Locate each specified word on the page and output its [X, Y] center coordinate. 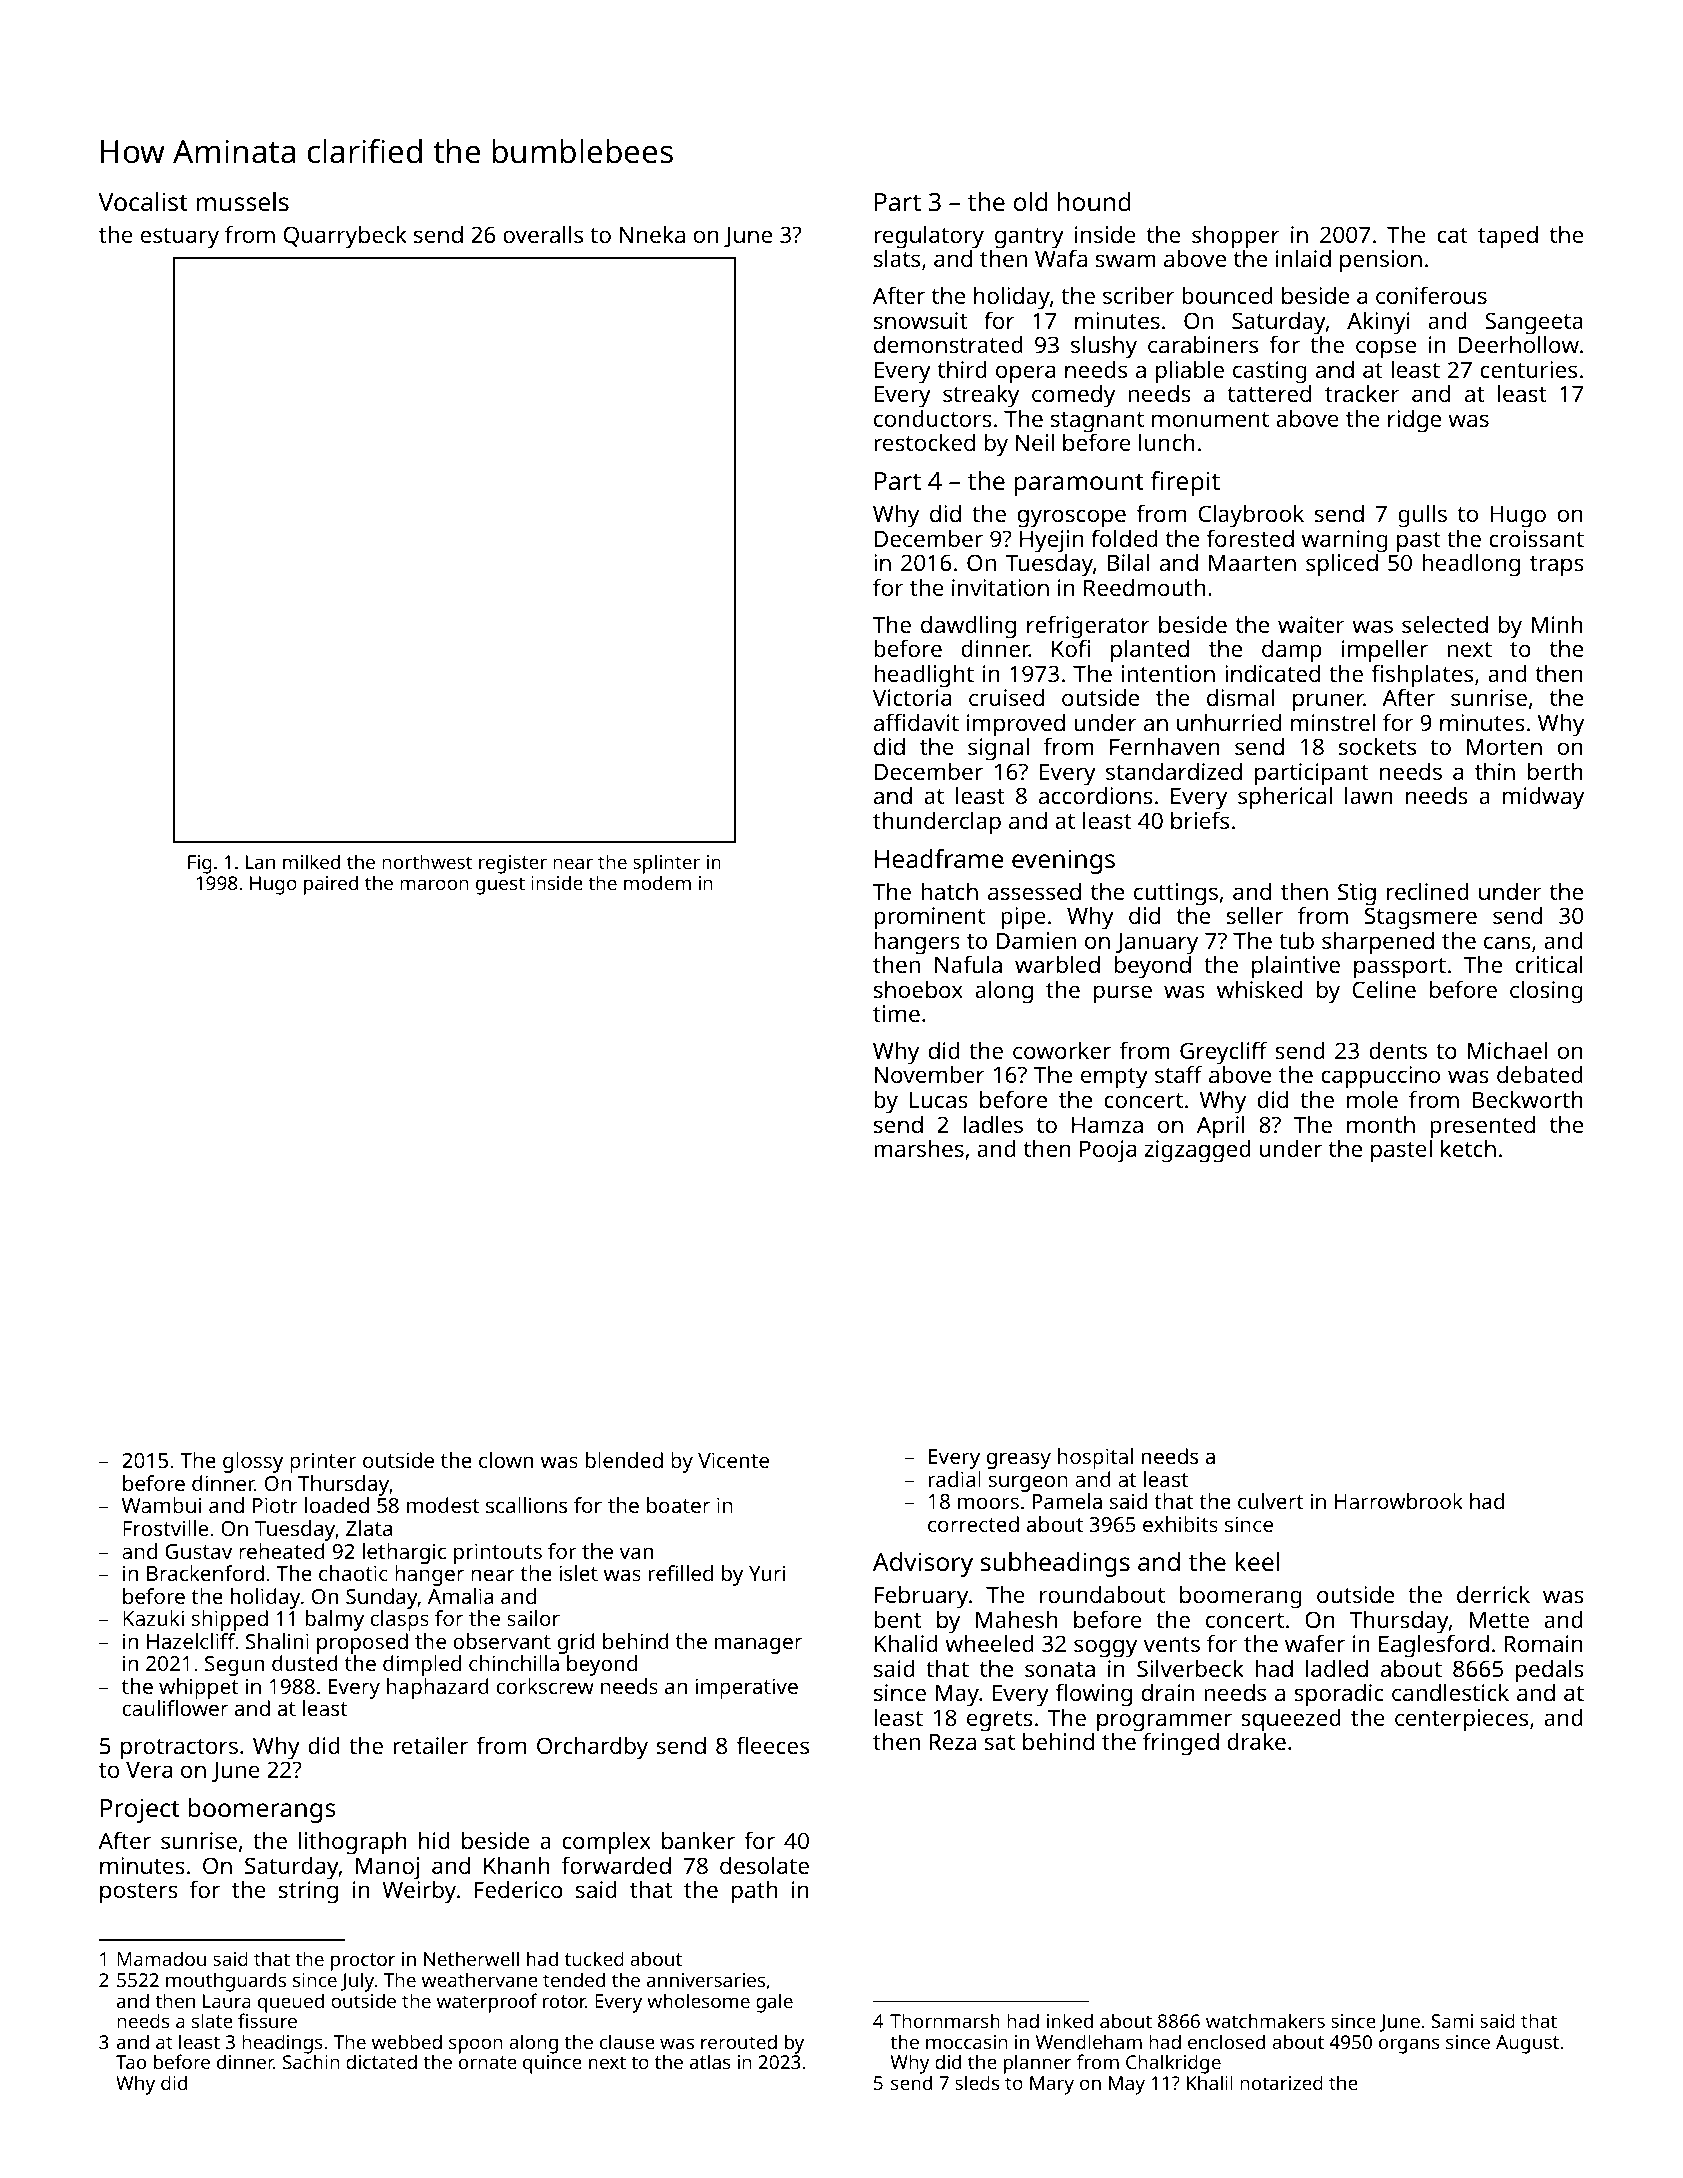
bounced [1227, 295]
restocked [924, 442]
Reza [953, 1742]
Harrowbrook [1399, 1501]
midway [1543, 798]
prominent [929, 918]
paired [331, 885]
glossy [253, 1462]
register [513, 864]
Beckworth [1527, 1099]
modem [657, 882]
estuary [180, 238]
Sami [1452, 2021]
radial [955, 1479]
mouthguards [226, 1982]
